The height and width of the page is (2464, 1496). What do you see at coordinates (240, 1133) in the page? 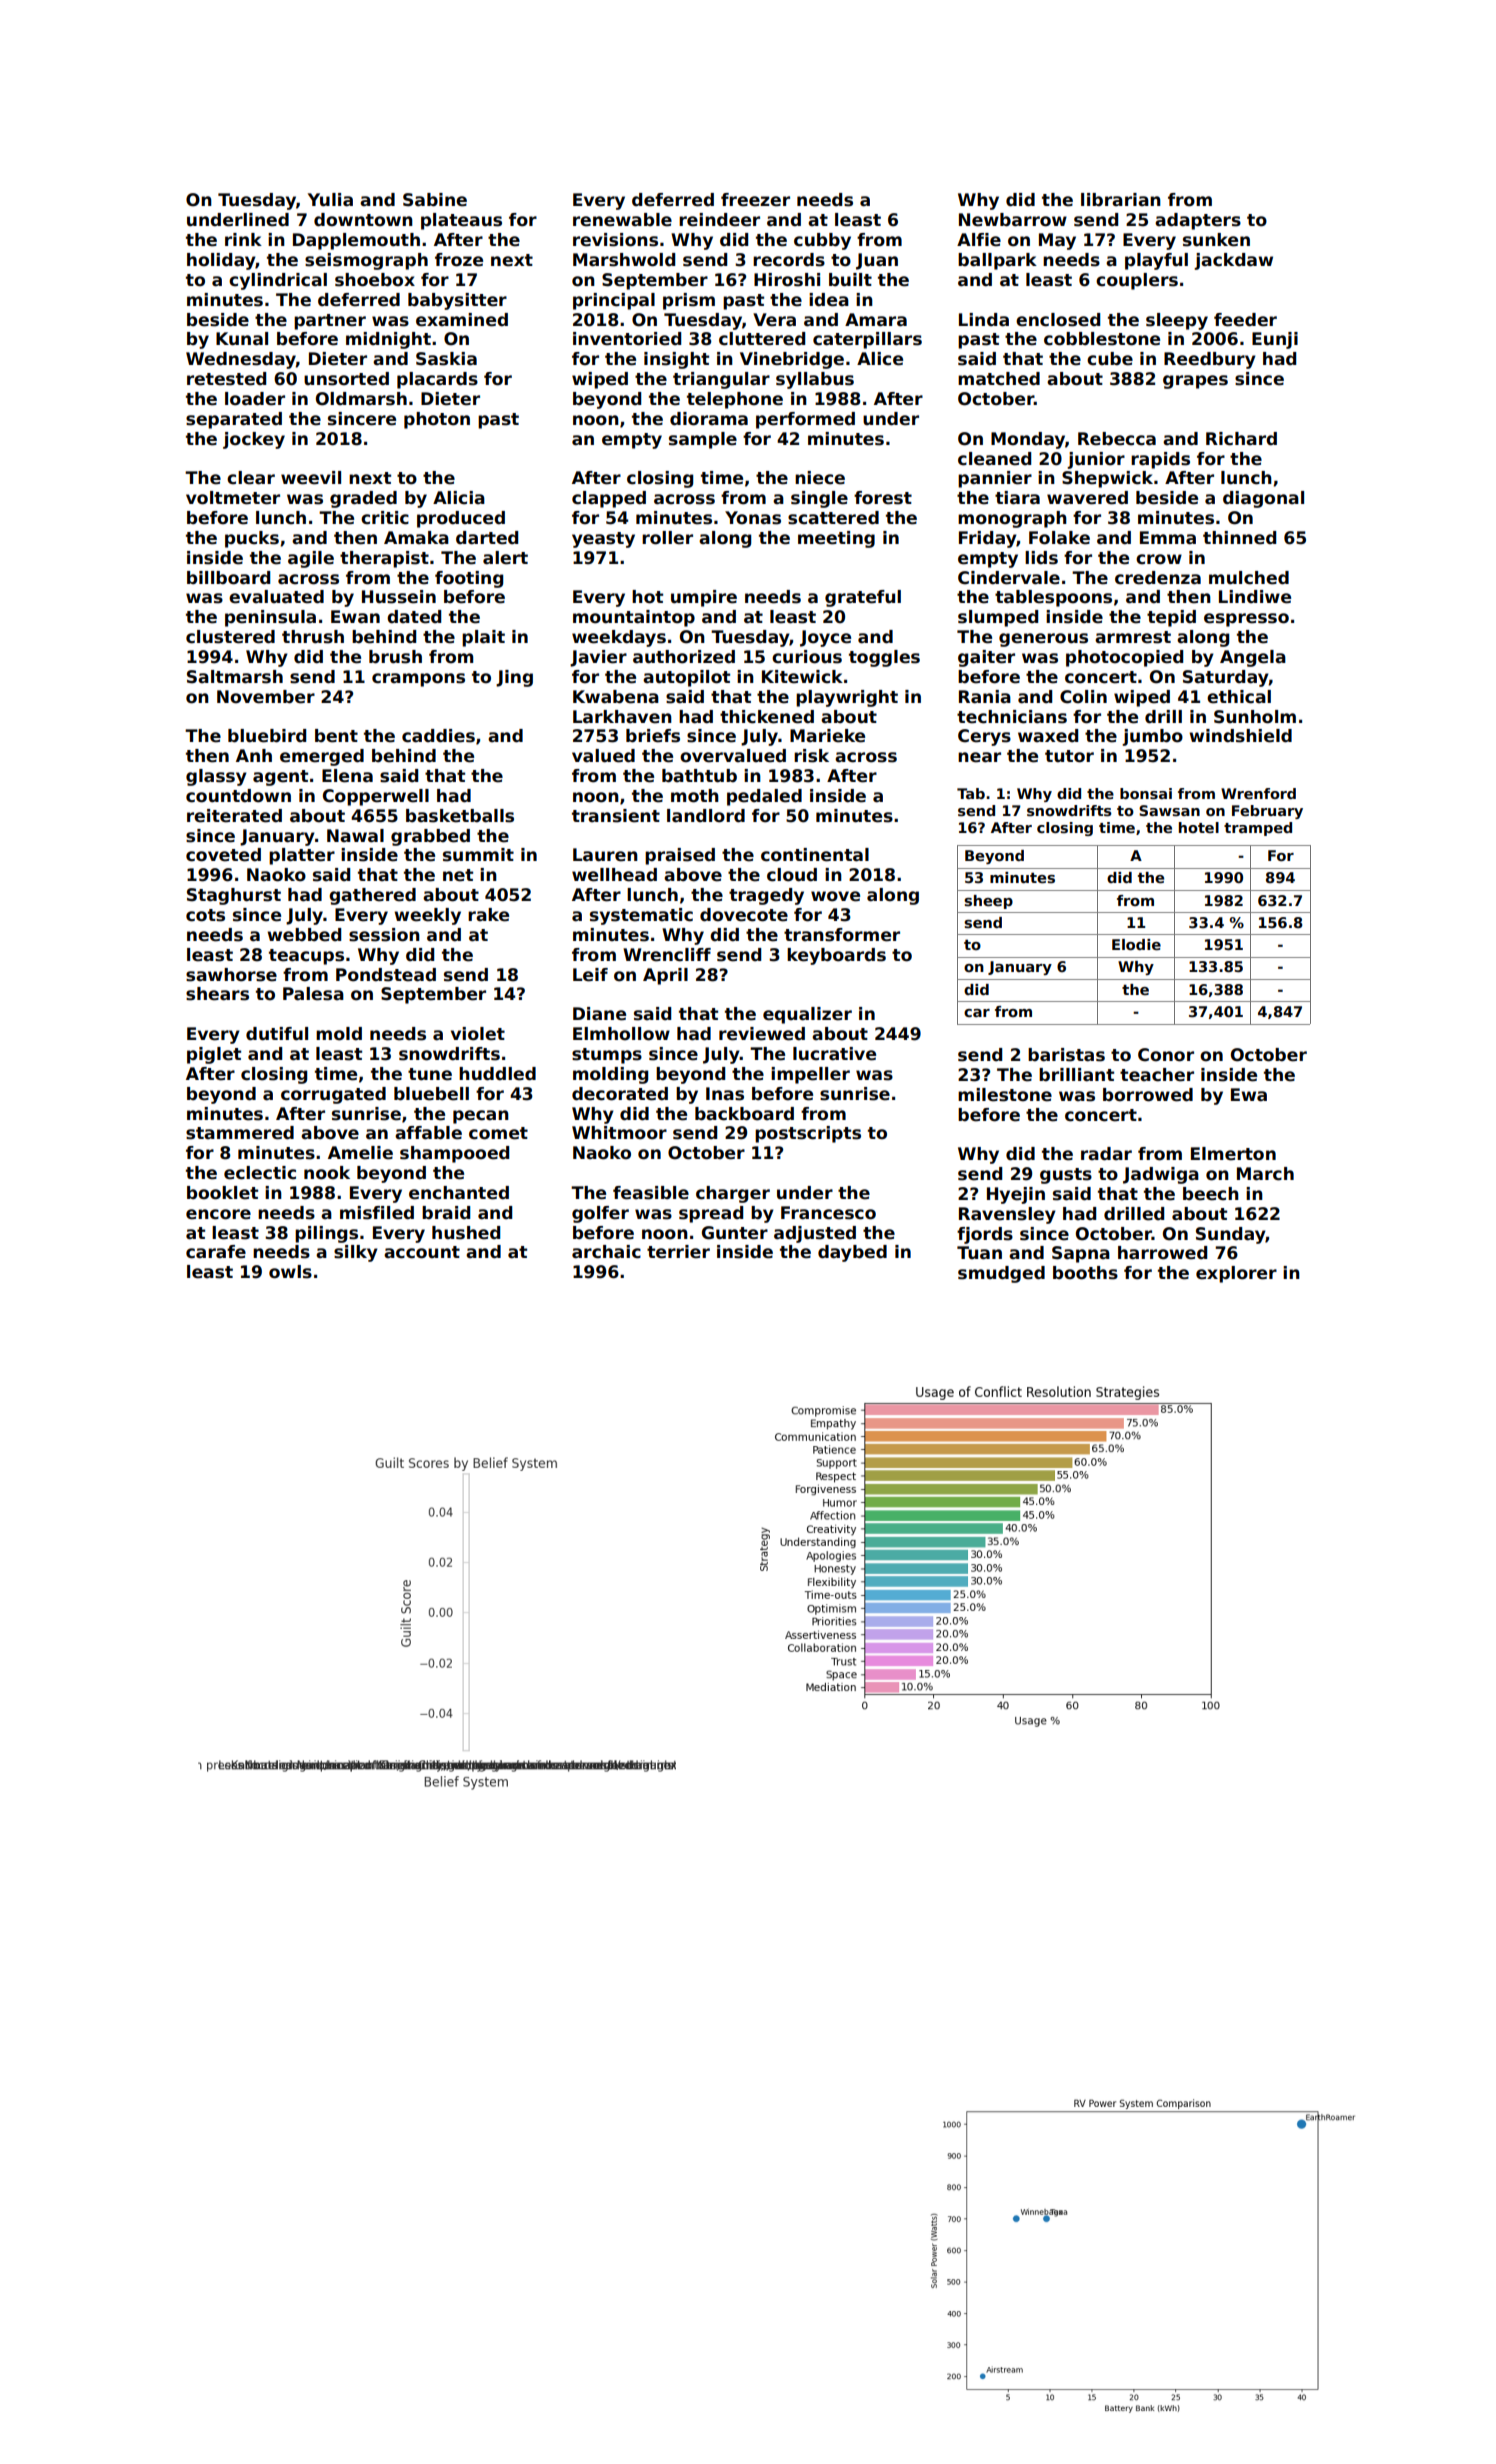
I see `stammered` at bounding box center [240, 1133].
